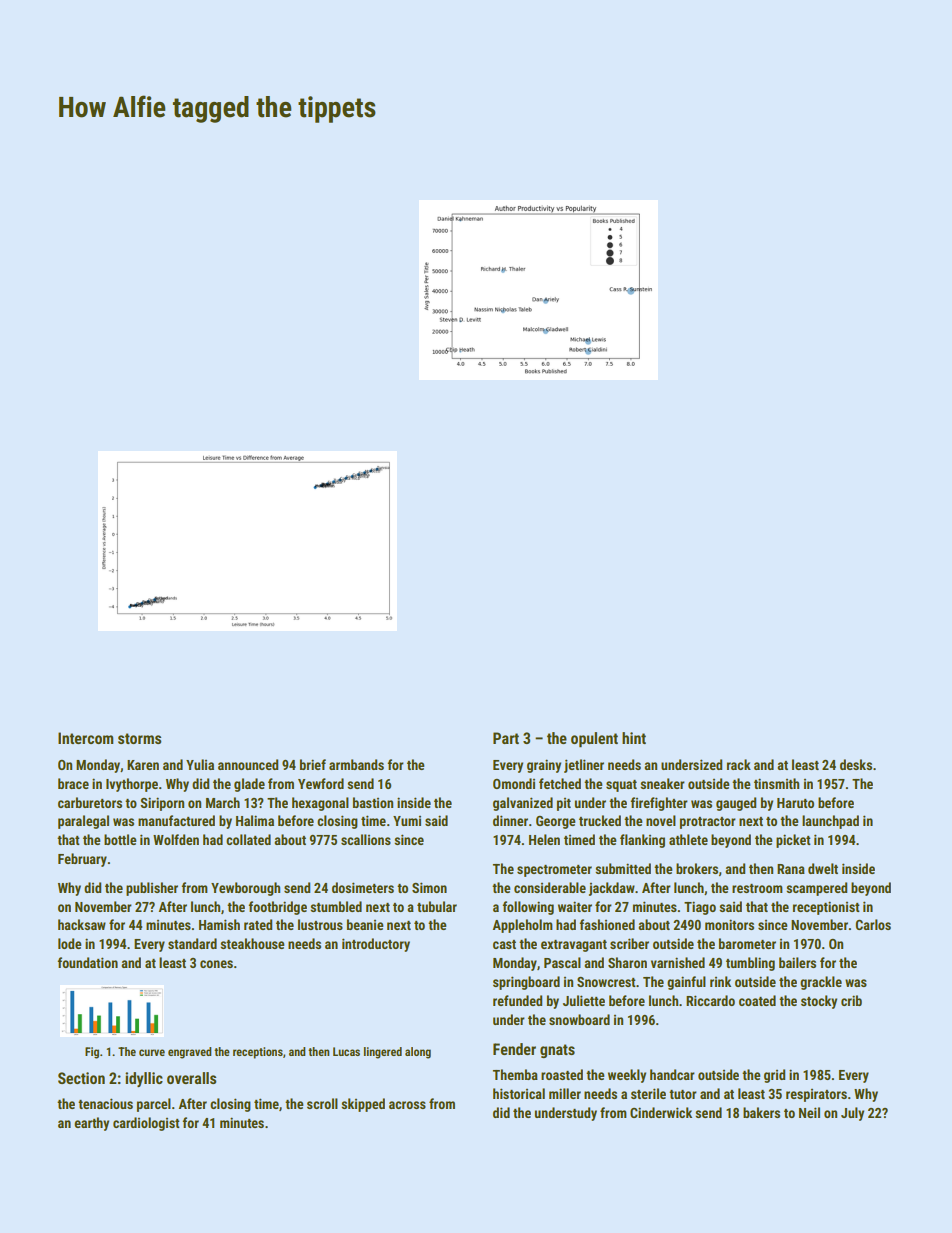 This screenshot has height=1233, width=952. What do you see at coordinates (809, 1112) in the screenshot?
I see `Neil` at bounding box center [809, 1112].
